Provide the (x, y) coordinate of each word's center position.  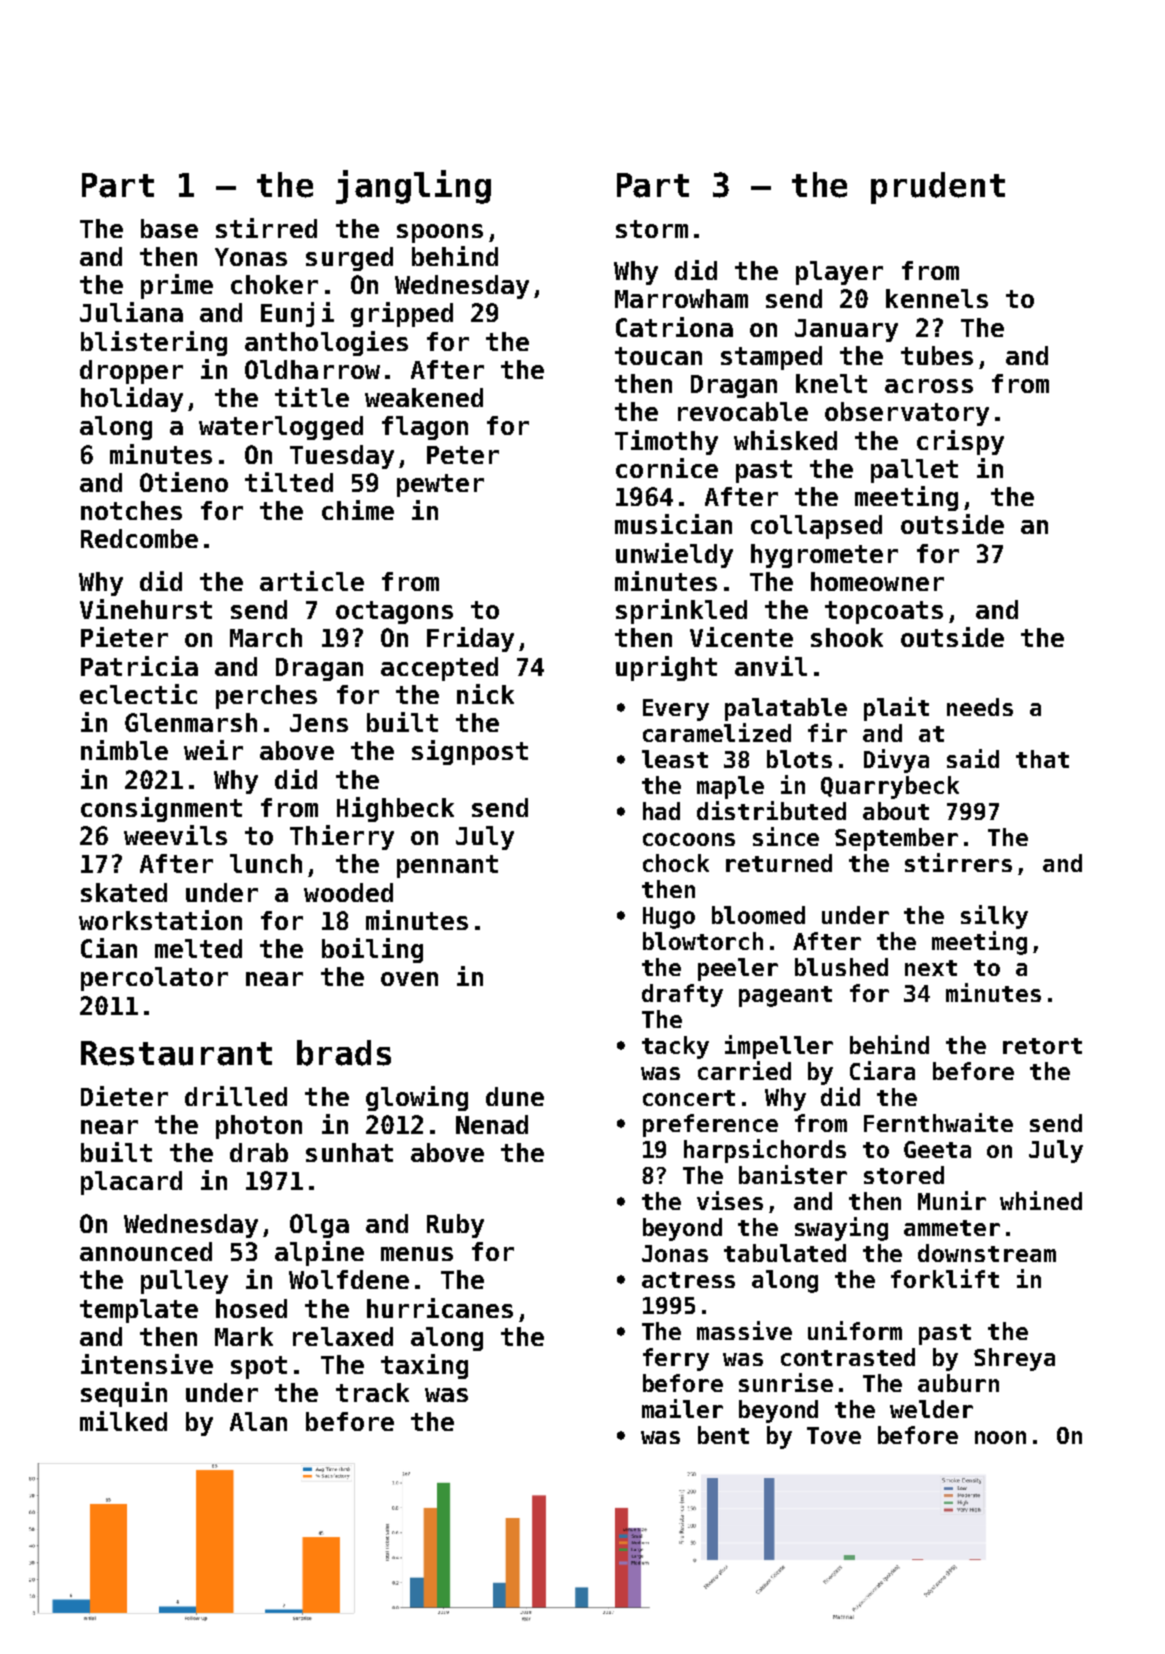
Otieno (184, 482)
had (661, 811)
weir (213, 750)
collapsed (816, 527)
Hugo (669, 918)
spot (259, 1367)
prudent (938, 188)
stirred (266, 228)
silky (994, 917)
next (931, 968)
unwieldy (674, 555)
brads (344, 1053)
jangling (413, 187)
